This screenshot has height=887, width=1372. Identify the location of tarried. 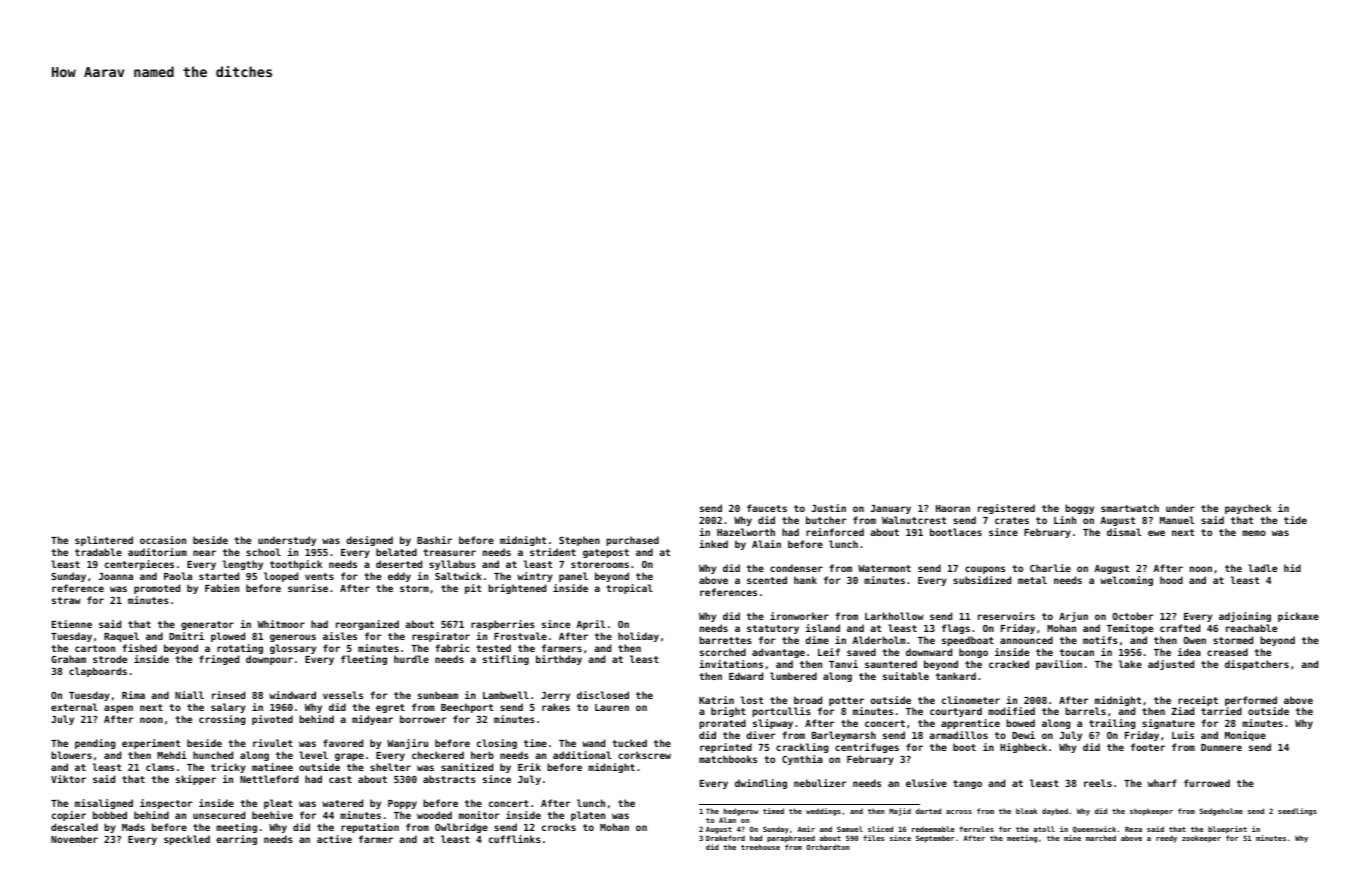
(1221, 711).
